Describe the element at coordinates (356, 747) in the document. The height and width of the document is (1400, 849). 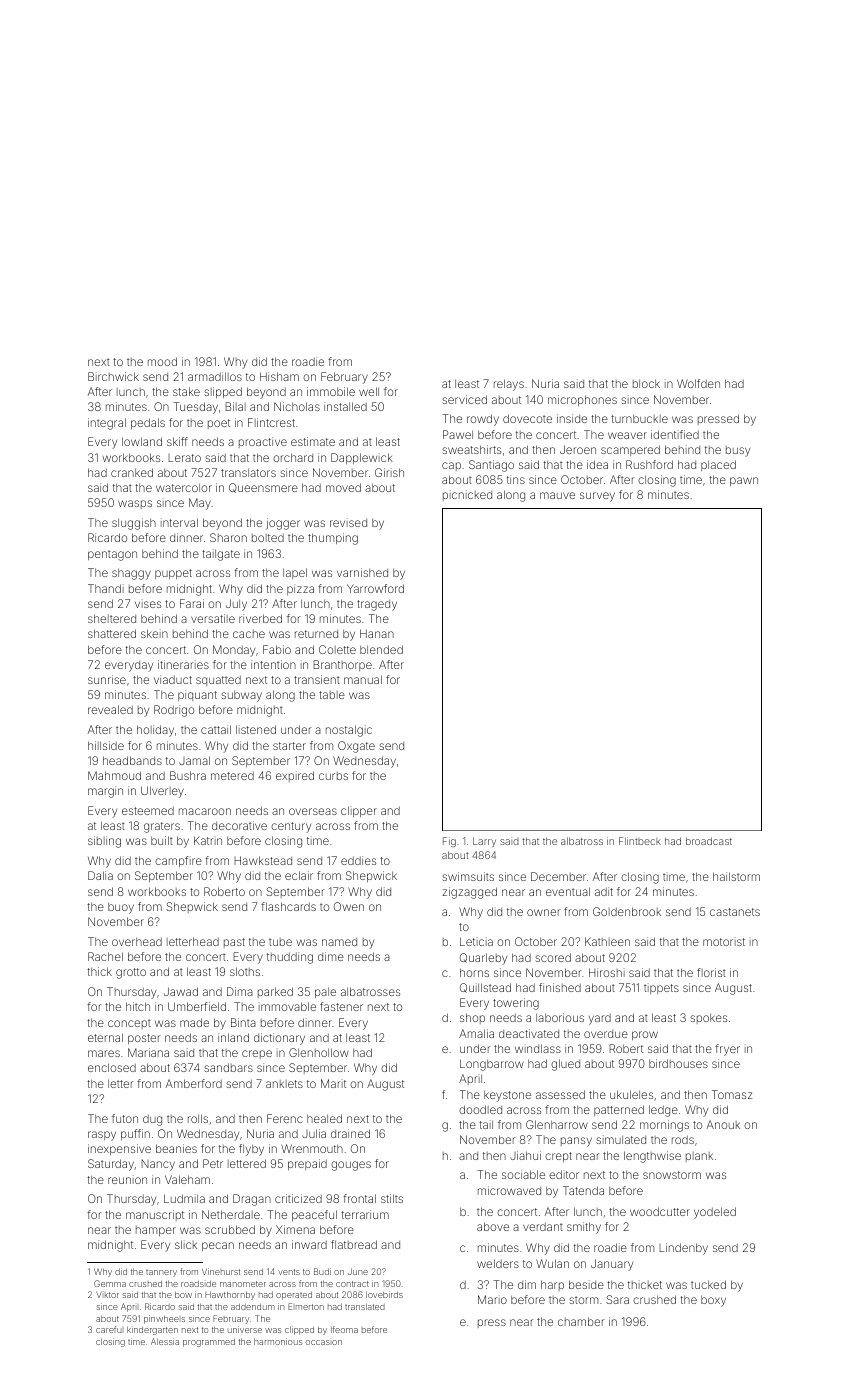
I see `Oxgate` at that location.
